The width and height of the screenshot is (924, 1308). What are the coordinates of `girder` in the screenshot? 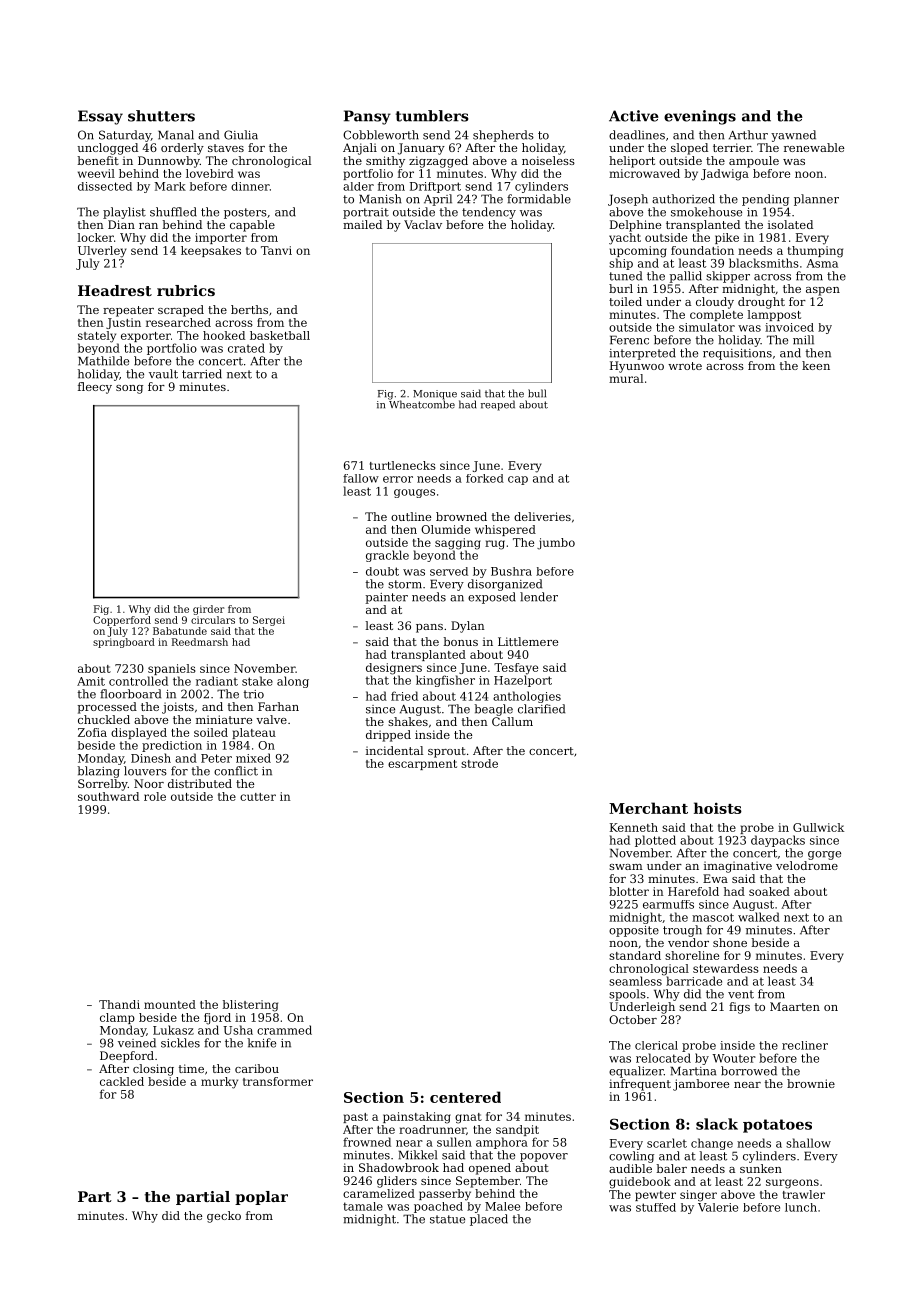 It's located at (208, 610).
